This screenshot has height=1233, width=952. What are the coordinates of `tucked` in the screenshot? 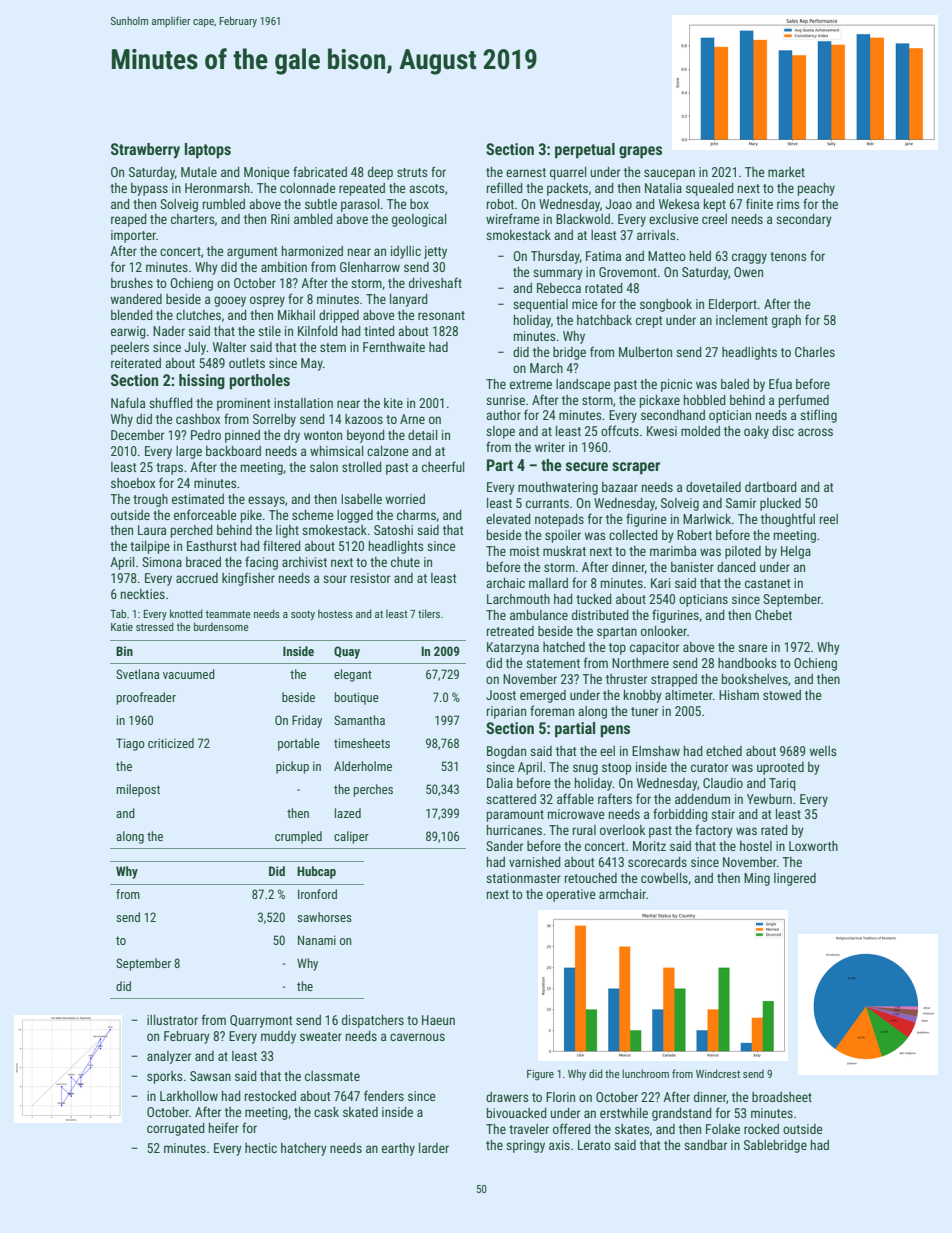 It's located at (594, 599).
